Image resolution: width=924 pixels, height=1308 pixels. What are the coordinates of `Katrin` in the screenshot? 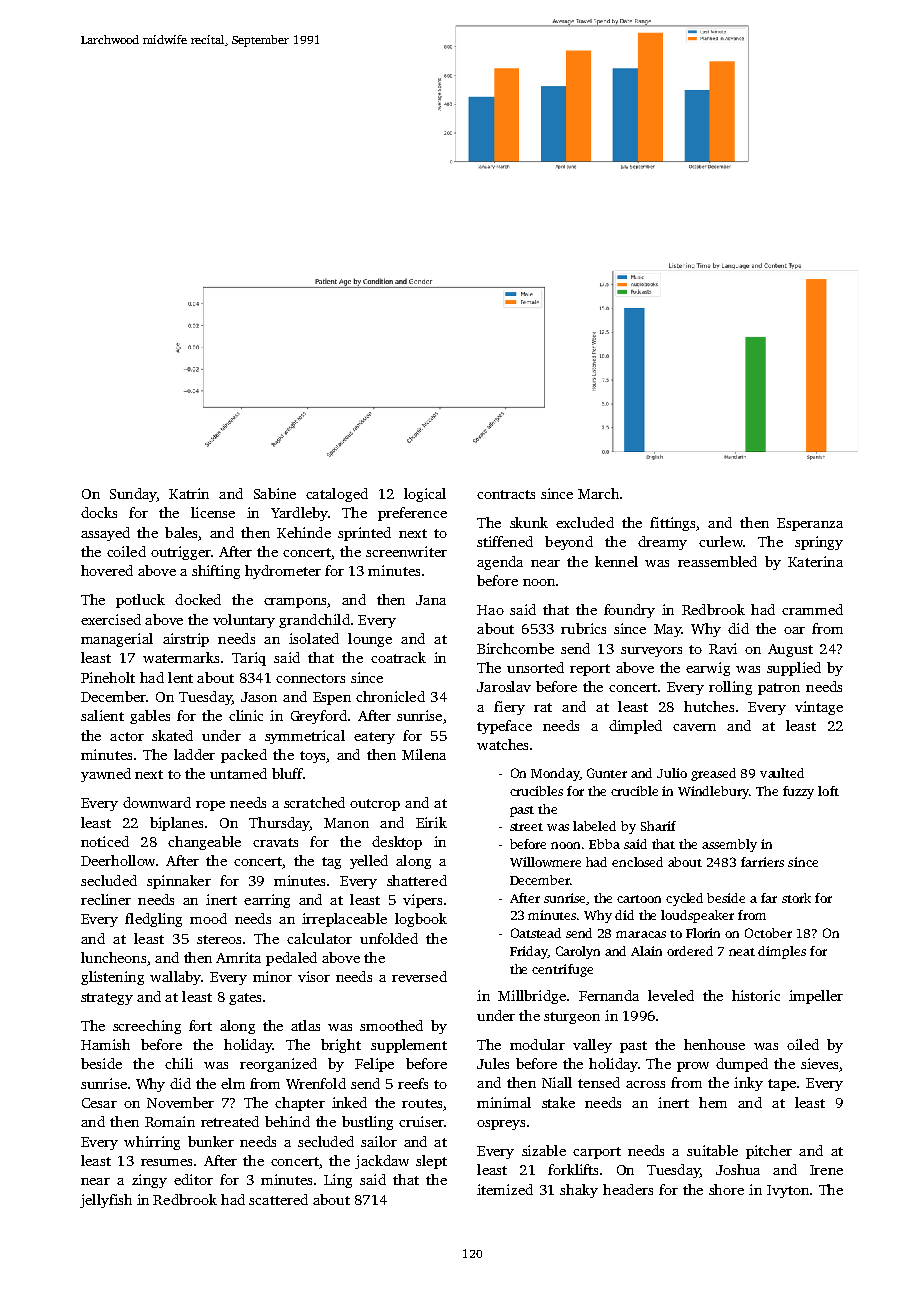 It's located at (189, 493).
